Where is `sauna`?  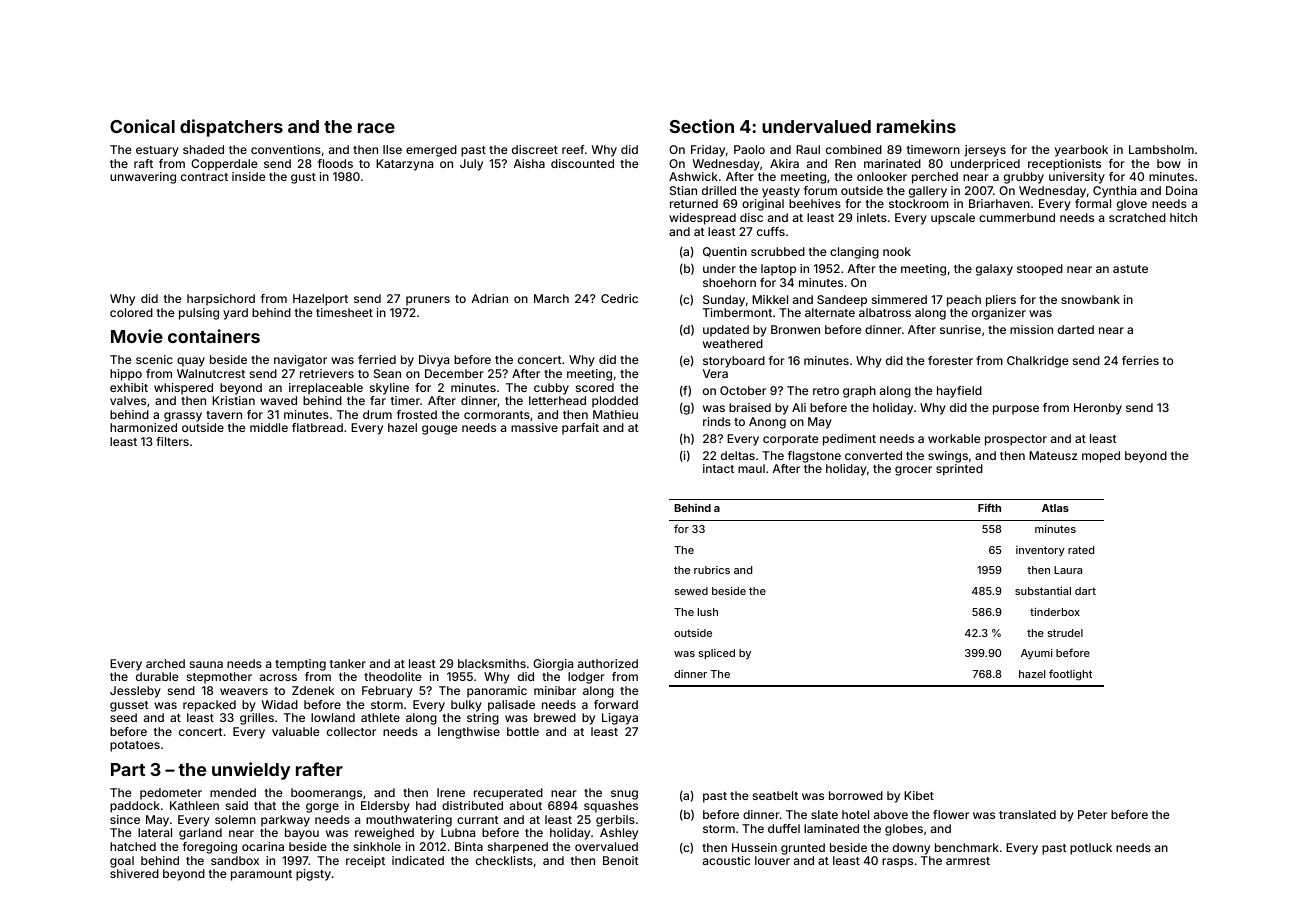 sauna is located at coordinates (206, 664).
